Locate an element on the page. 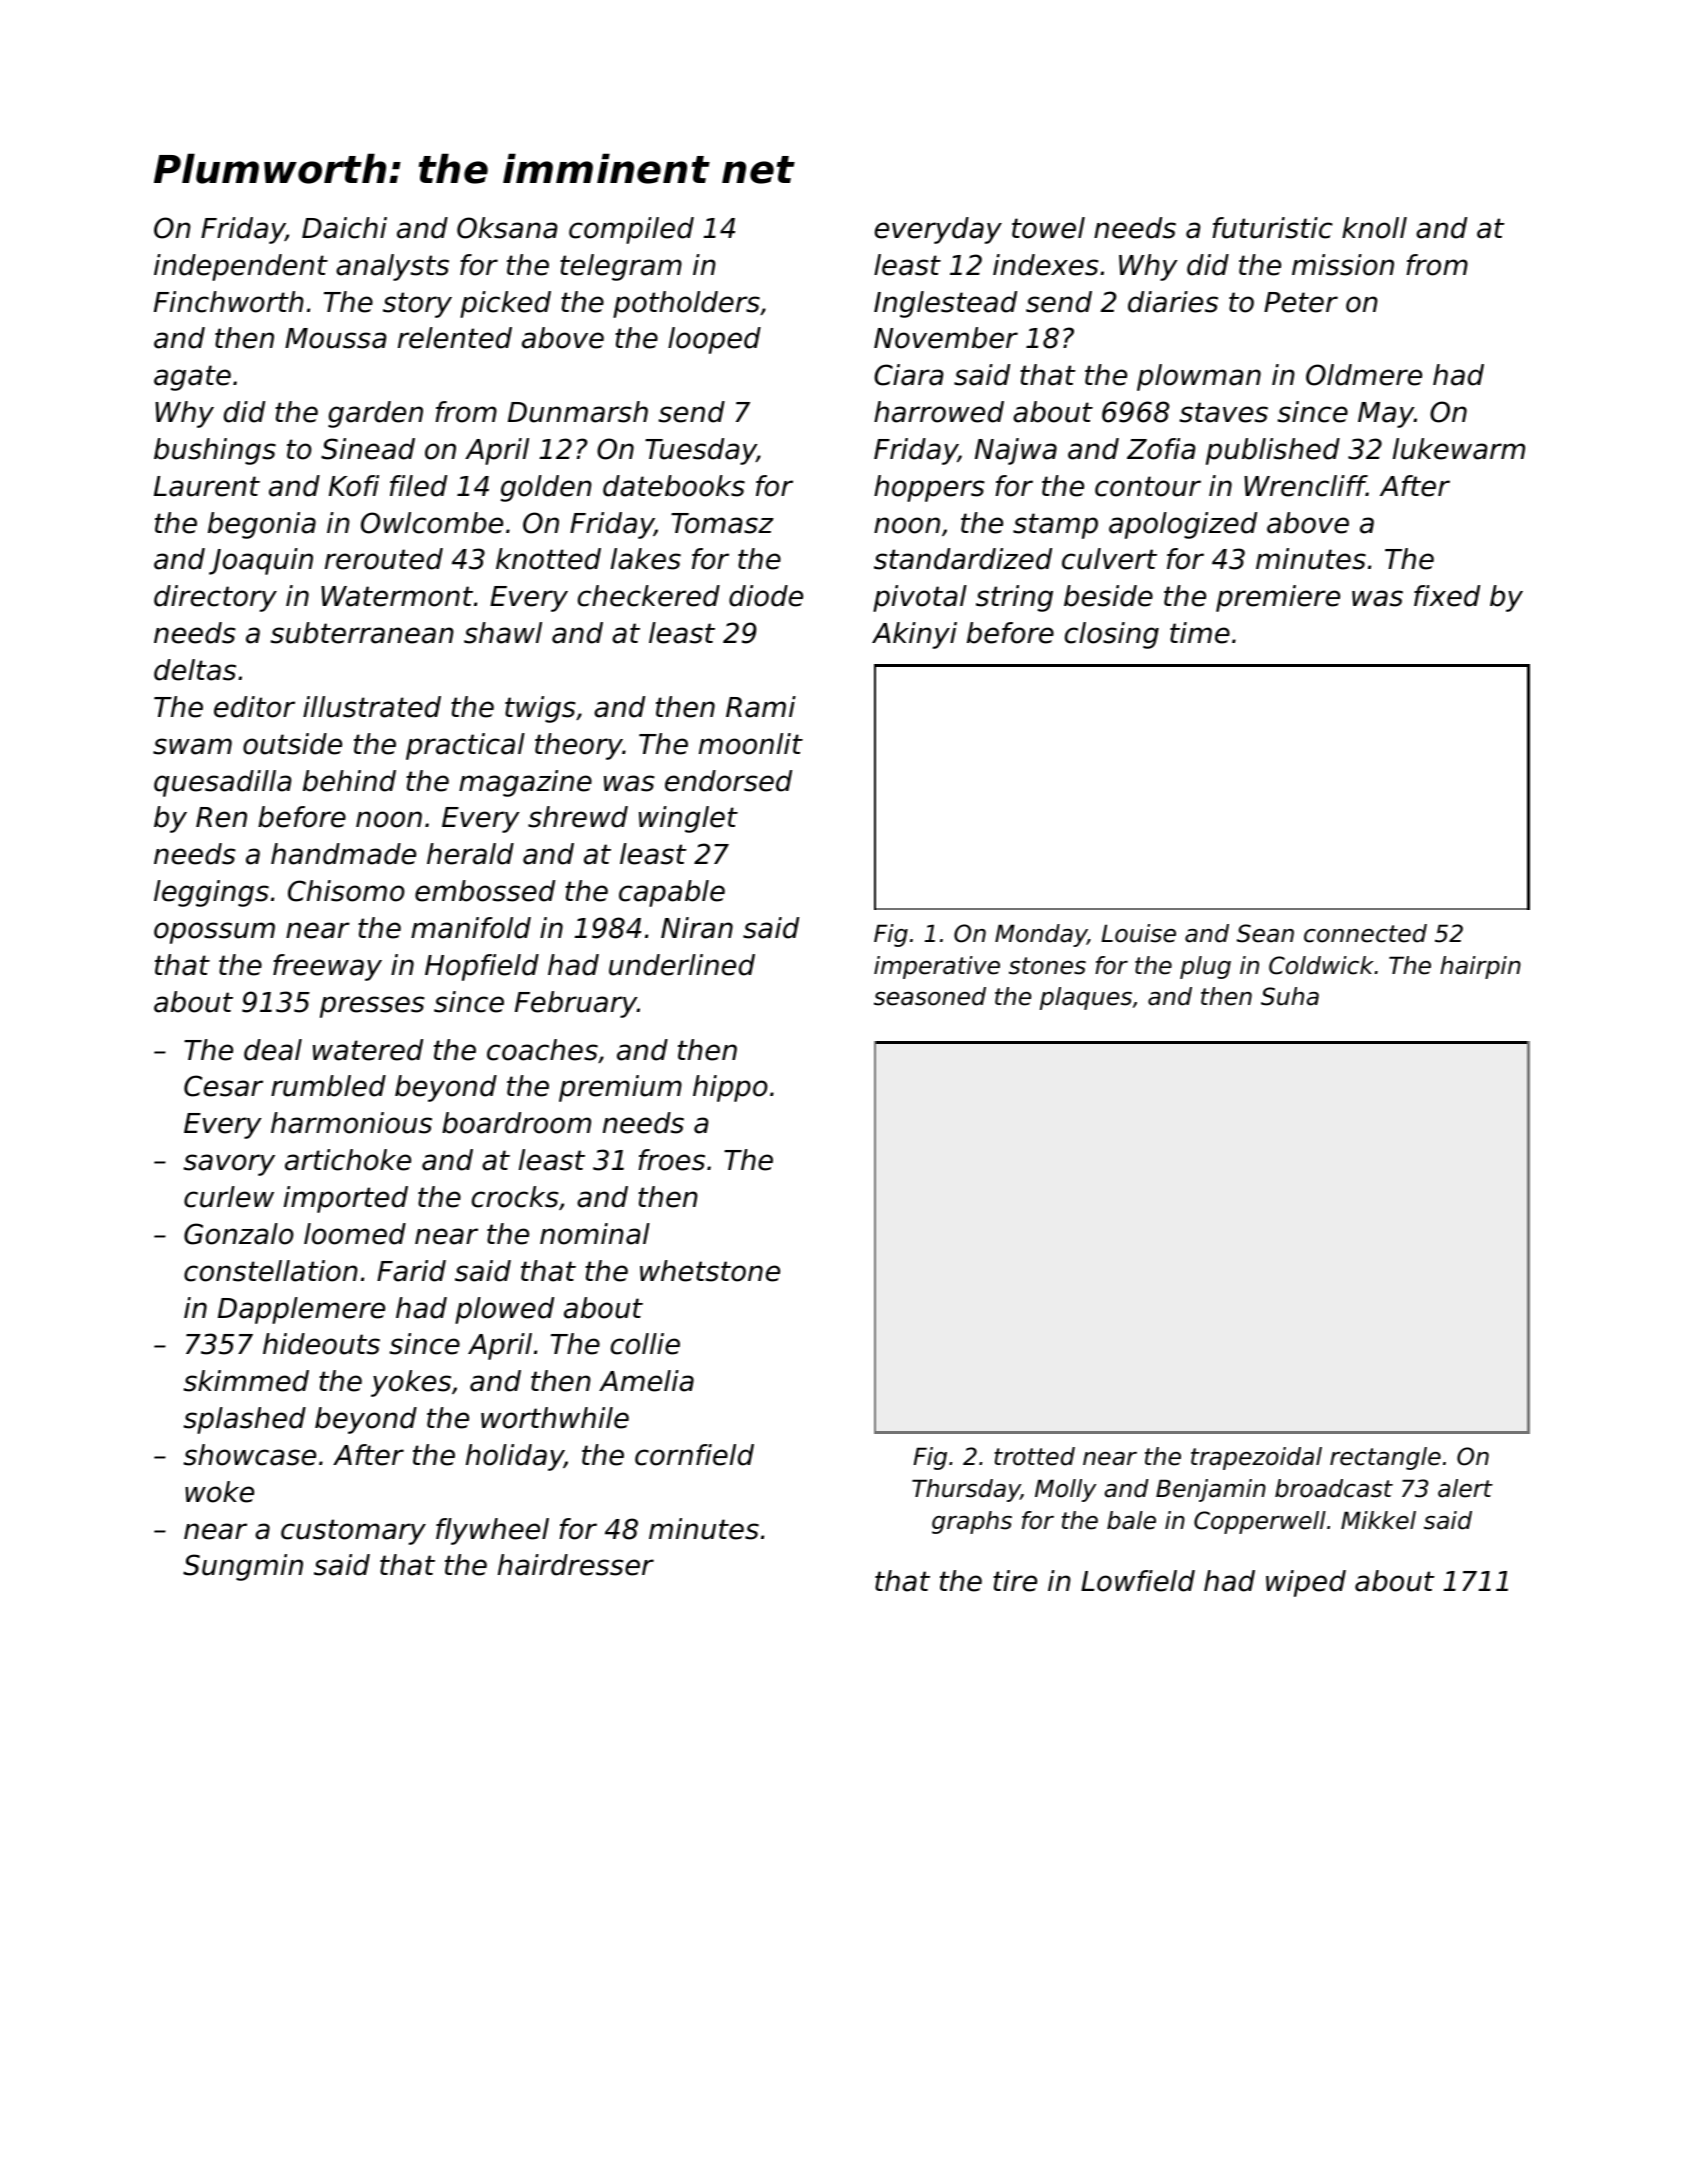 The height and width of the document is (2178, 1683). lukewarm is located at coordinates (1459, 449).
